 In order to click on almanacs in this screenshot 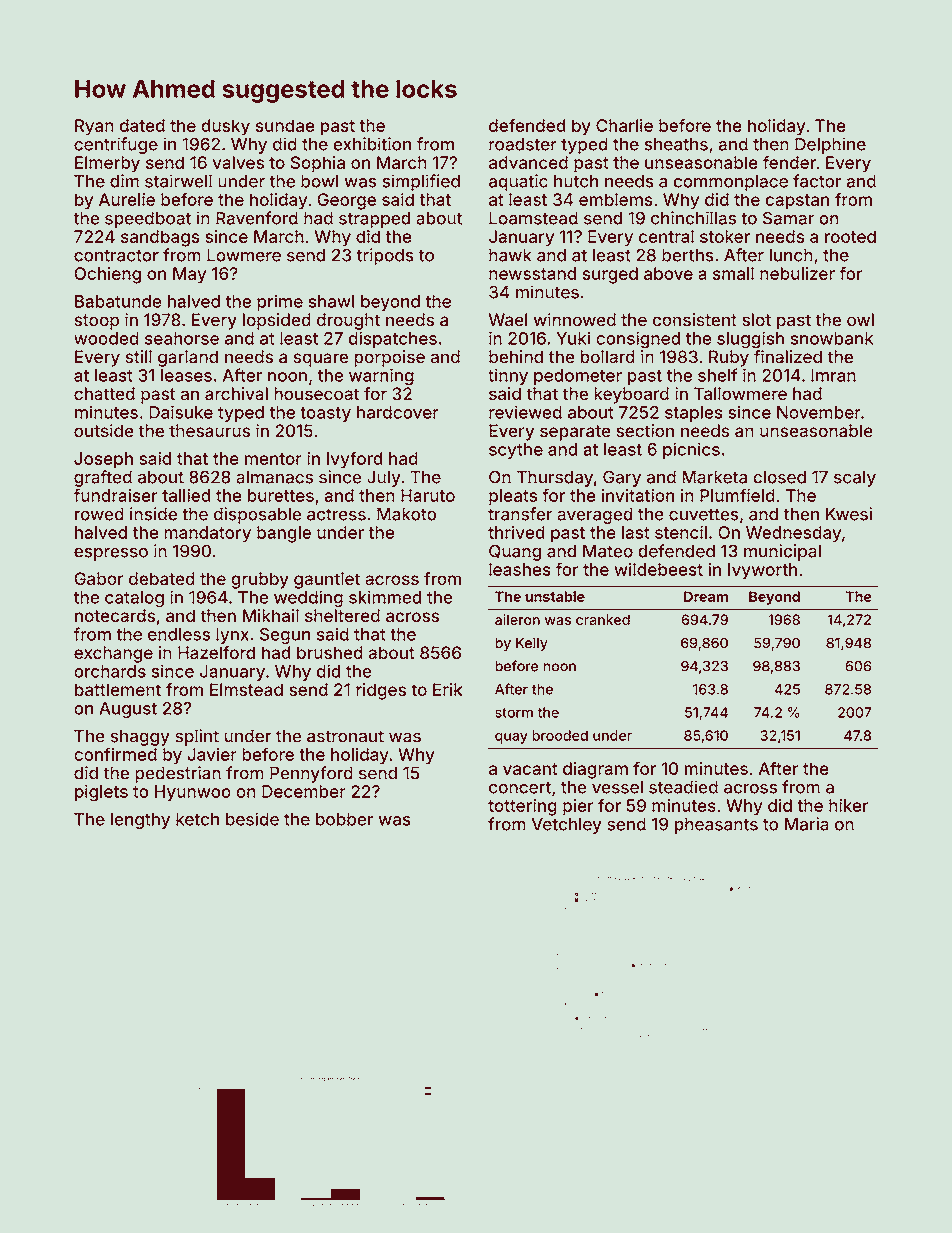, I will do `click(274, 477)`.
